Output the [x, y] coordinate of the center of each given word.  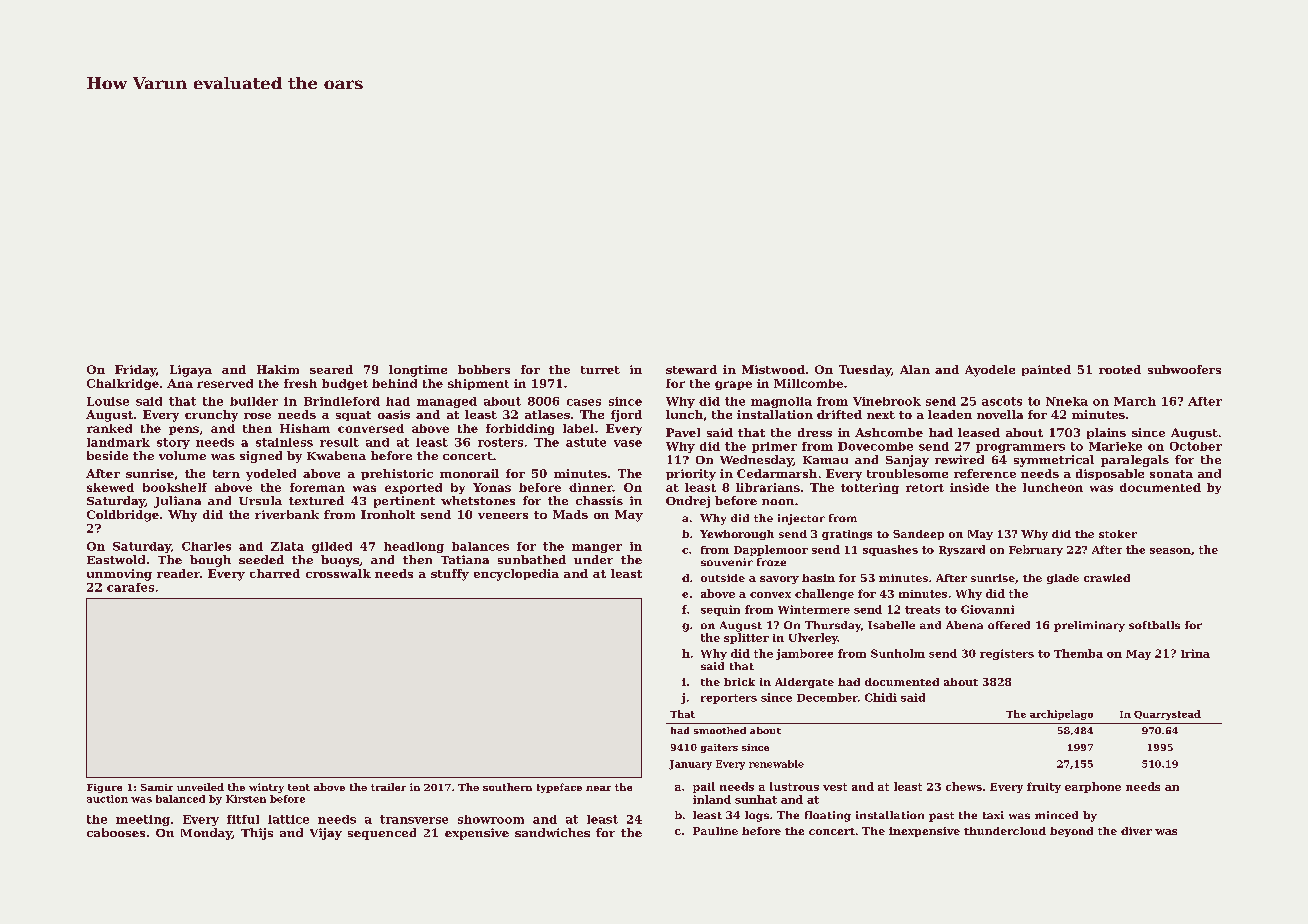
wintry [266, 788]
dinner [591, 487]
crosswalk [338, 573]
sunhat [756, 799]
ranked [109, 428]
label [578, 428]
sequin [720, 610]
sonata [1171, 474]
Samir [157, 787]
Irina [1195, 653]
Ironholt [388, 514]
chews [964, 786]
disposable [1110, 474]
